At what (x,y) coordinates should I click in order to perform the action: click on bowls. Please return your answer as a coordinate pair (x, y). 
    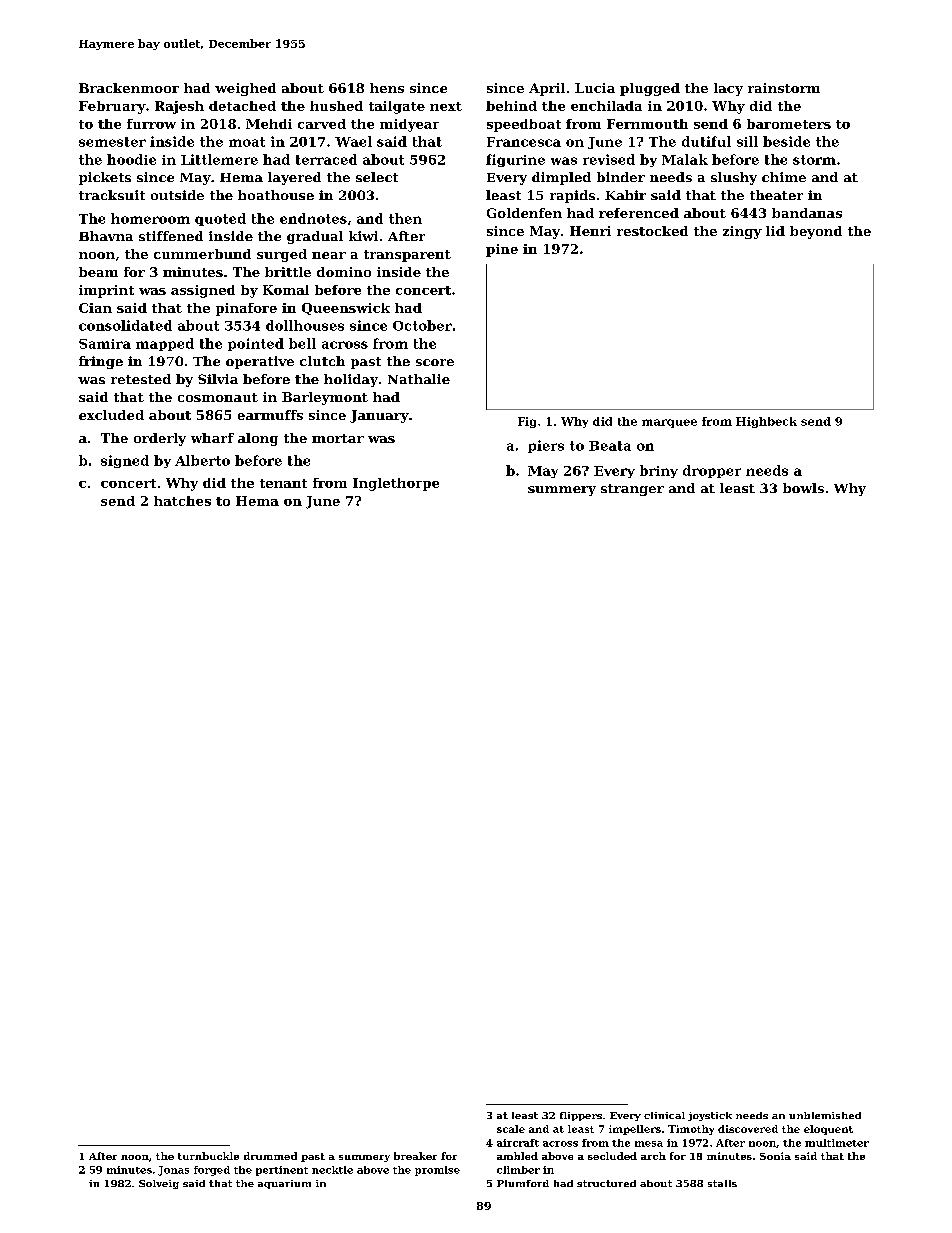
    Looking at the image, I should click on (803, 488).
